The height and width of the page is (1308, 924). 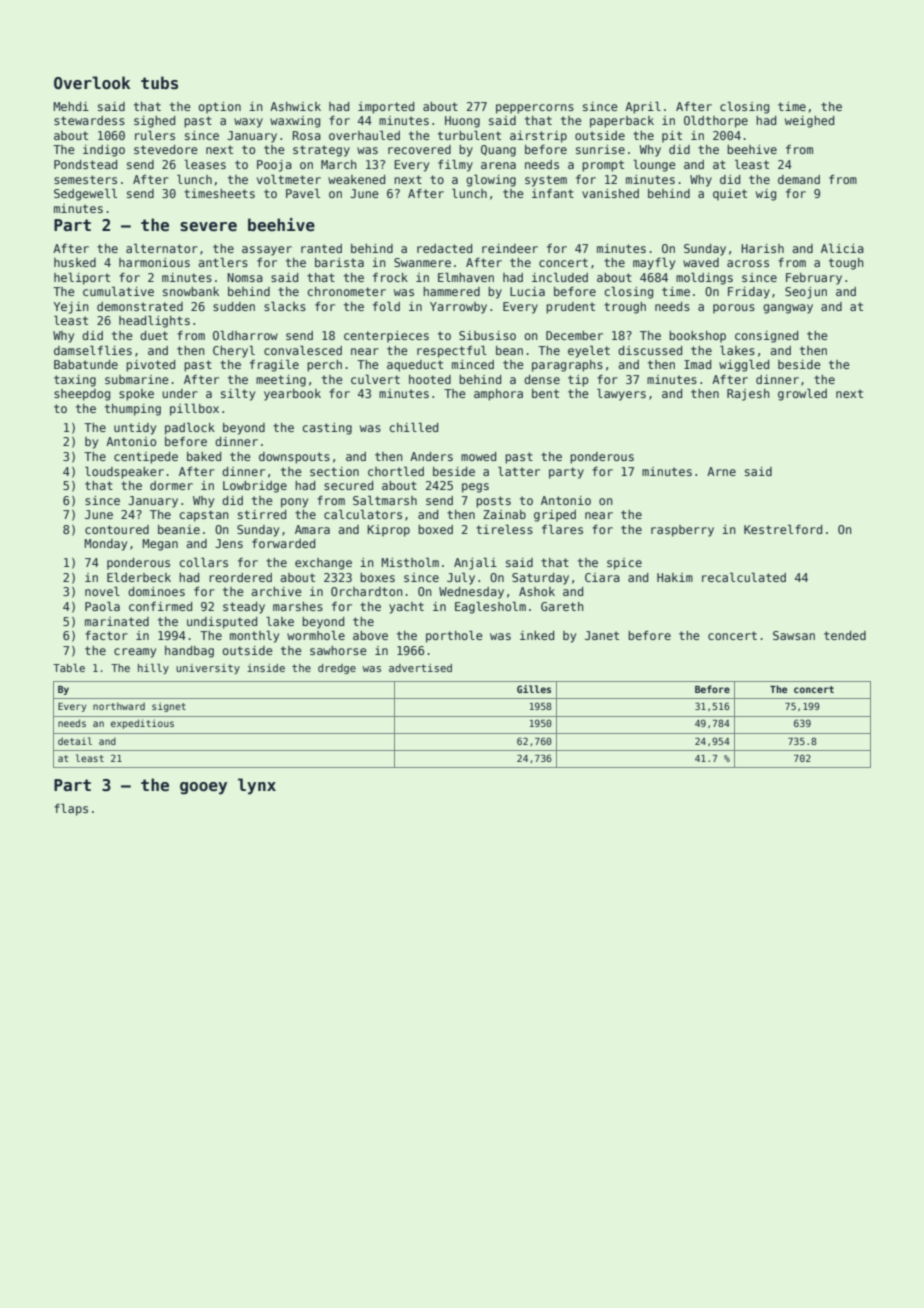 What do you see at coordinates (71, 809) in the page?
I see `flaps` at bounding box center [71, 809].
